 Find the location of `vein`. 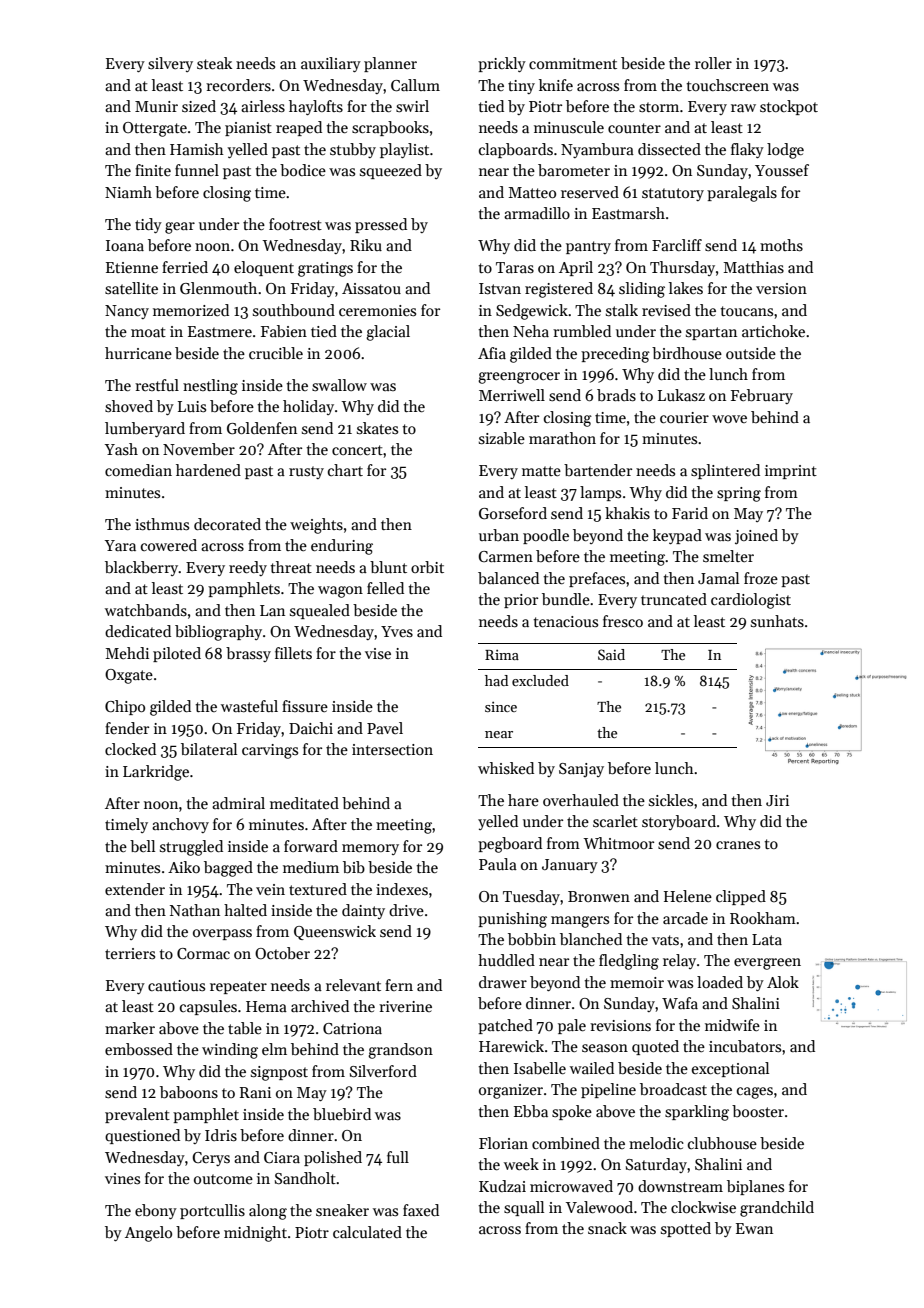

vein is located at coordinates (270, 889).
